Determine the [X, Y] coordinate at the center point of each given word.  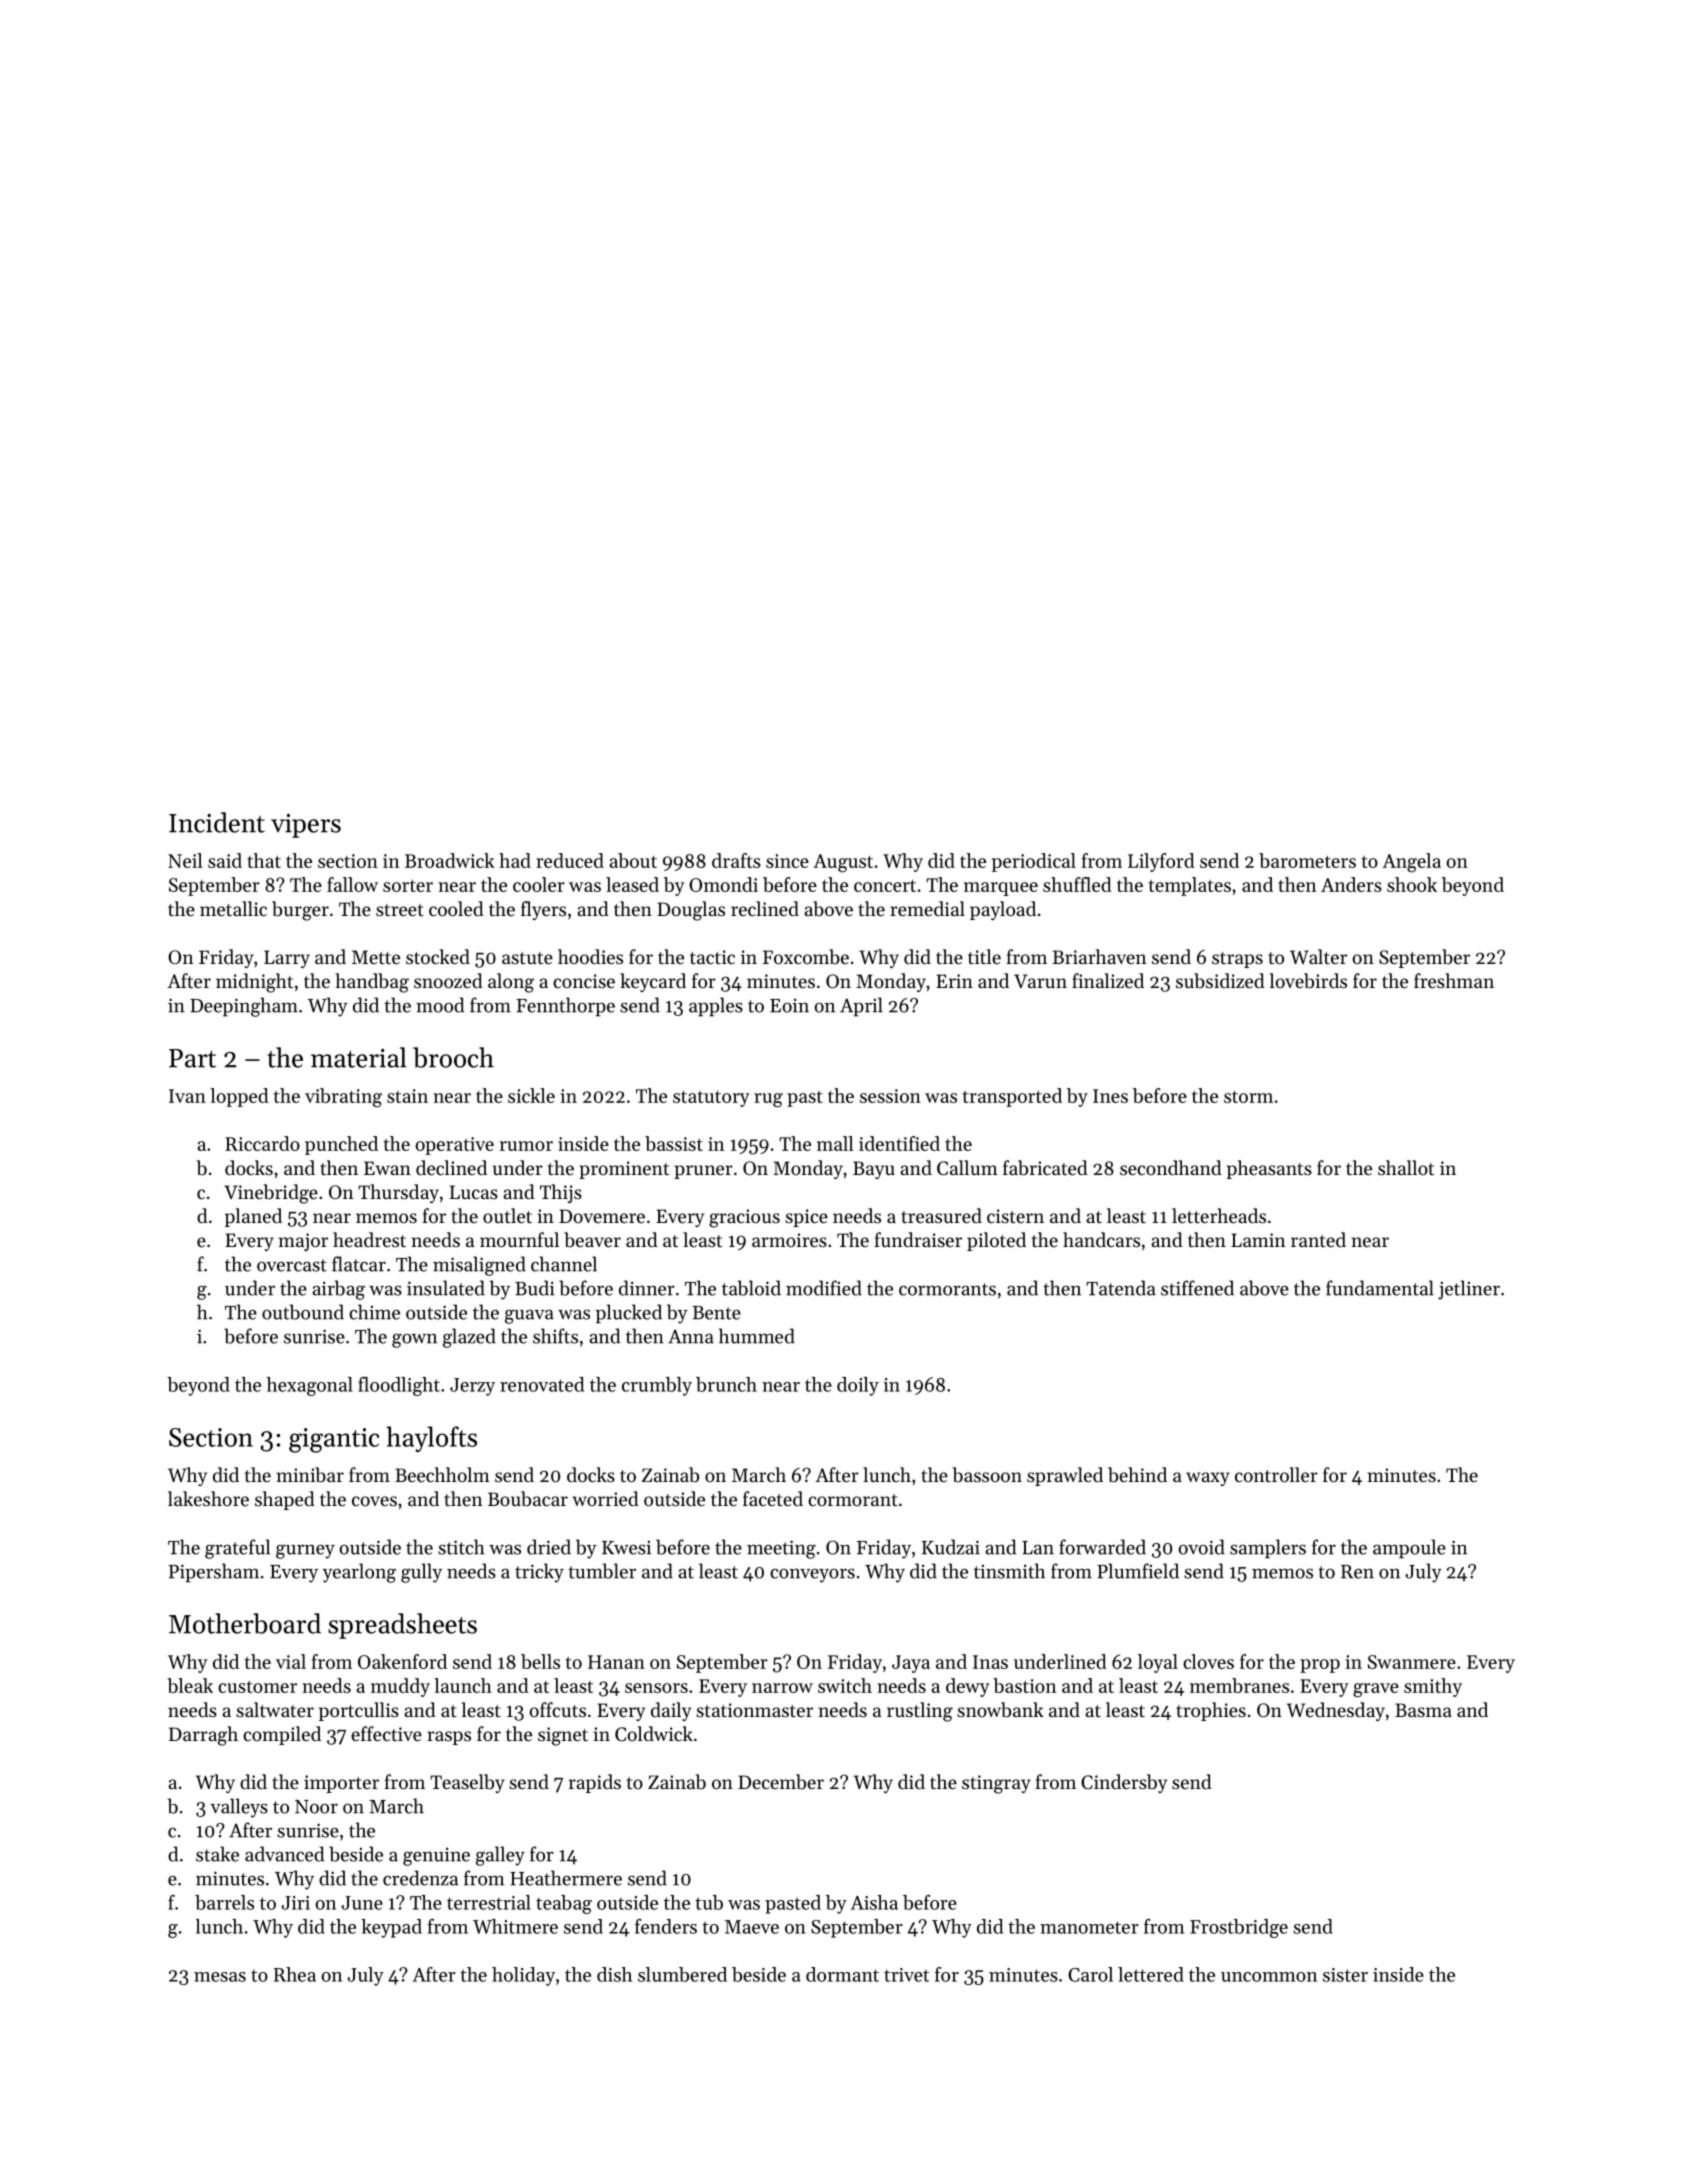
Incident [217, 822]
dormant [842, 1974]
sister [1345, 1975]
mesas [220, 1977]
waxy [1208, 1479]
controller [1276, 1474]
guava [529, 1316]
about [633, 860]
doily [858, 1386]
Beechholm [442, 1474]
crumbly [657, 1386]
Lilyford [1161, 862]
